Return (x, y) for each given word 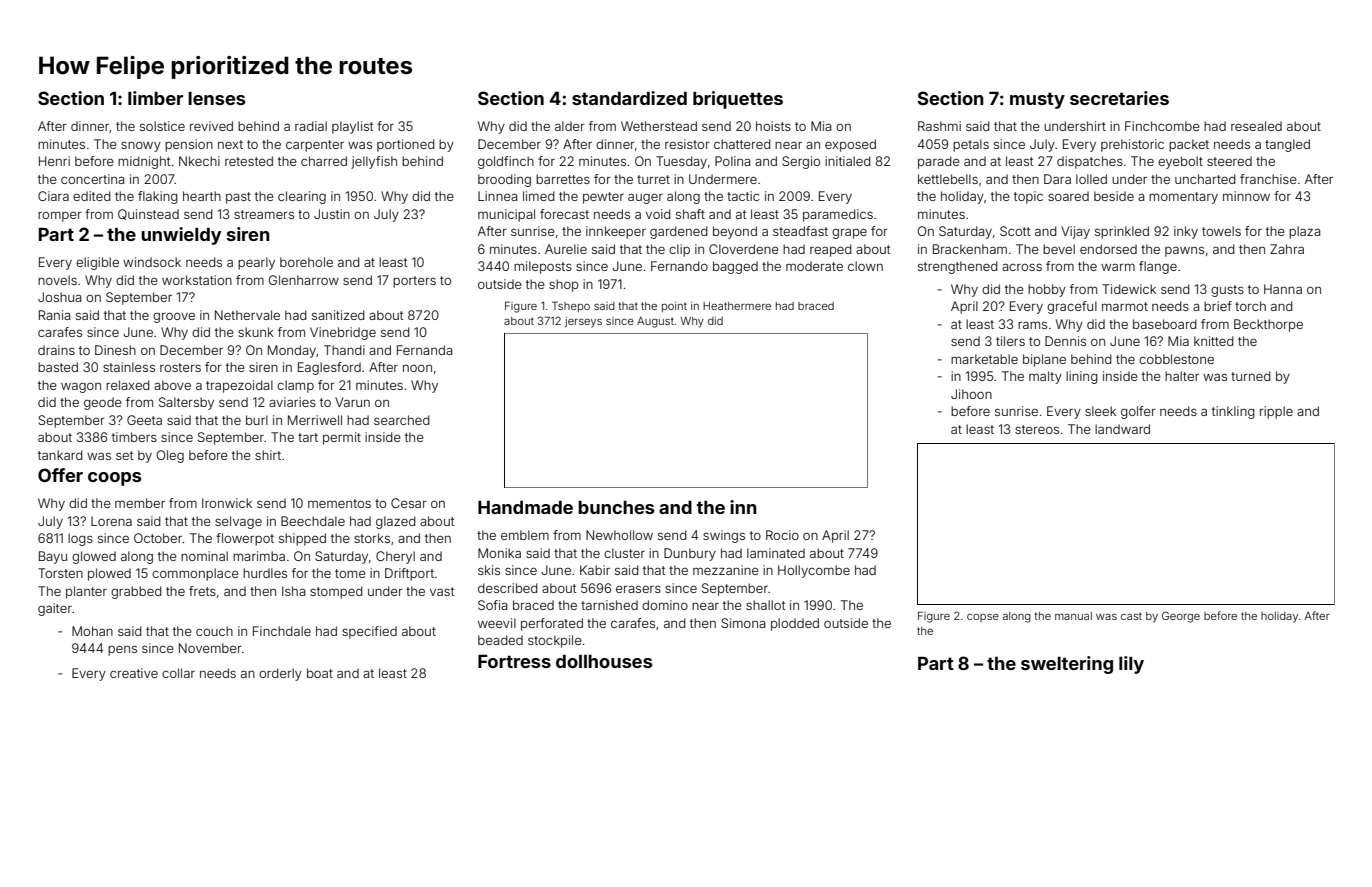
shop (564, 285)
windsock (152, 262)
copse (983, 617)
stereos (1037, 429)
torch (1250, 306)
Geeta (144, 420)
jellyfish (374, 162)
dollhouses (604, 661)
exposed (850, 145)
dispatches (1090, 162)
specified (369, 632)
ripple (1276, 412)
